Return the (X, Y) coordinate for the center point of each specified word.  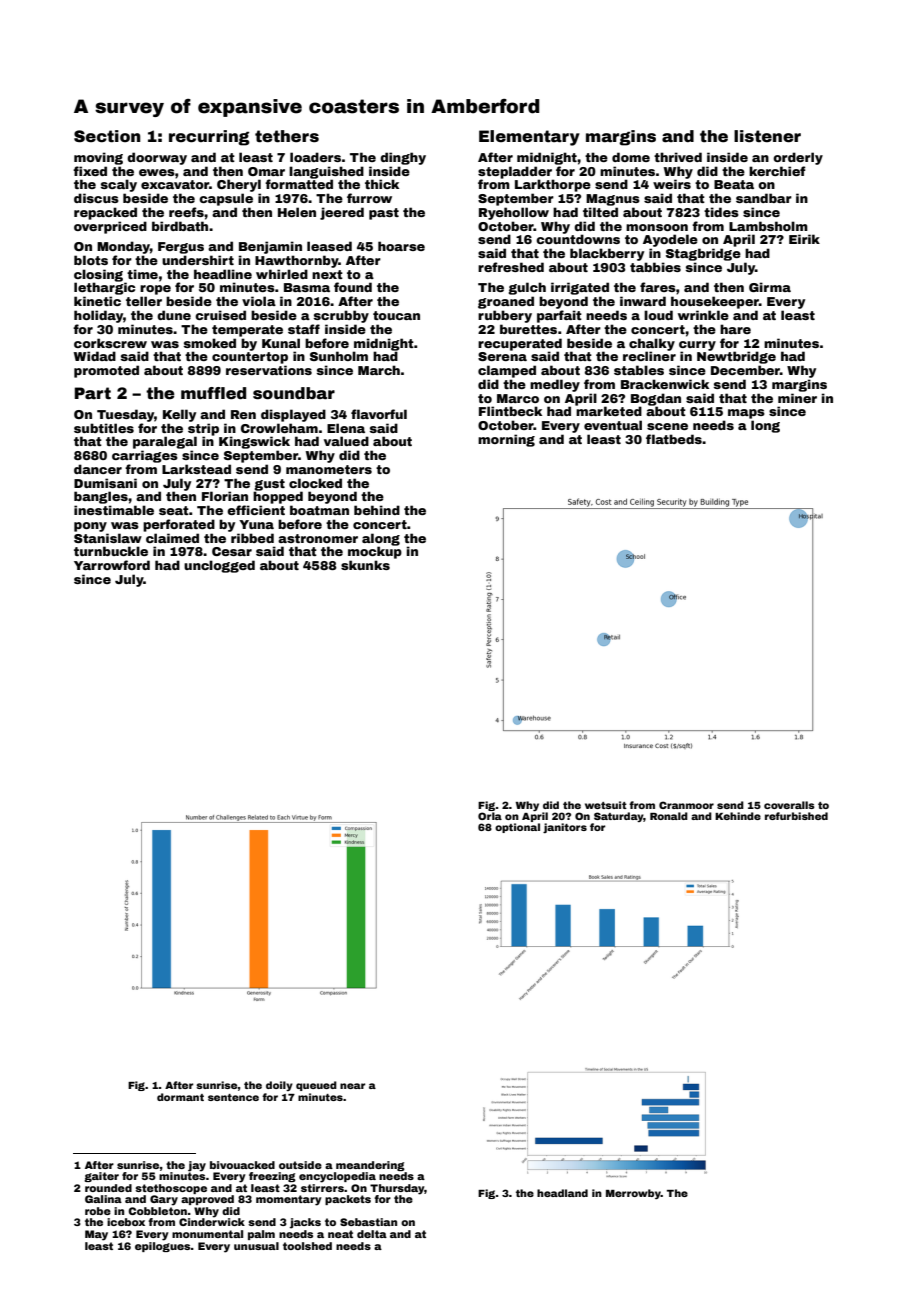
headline (223, 274)
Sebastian (368, 1222)
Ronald (669, 816)
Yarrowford (112, 565)
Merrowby (633, 1194)
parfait (559, 316)
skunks (365, 565)
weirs (672, 184)
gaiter (101, 1177)
